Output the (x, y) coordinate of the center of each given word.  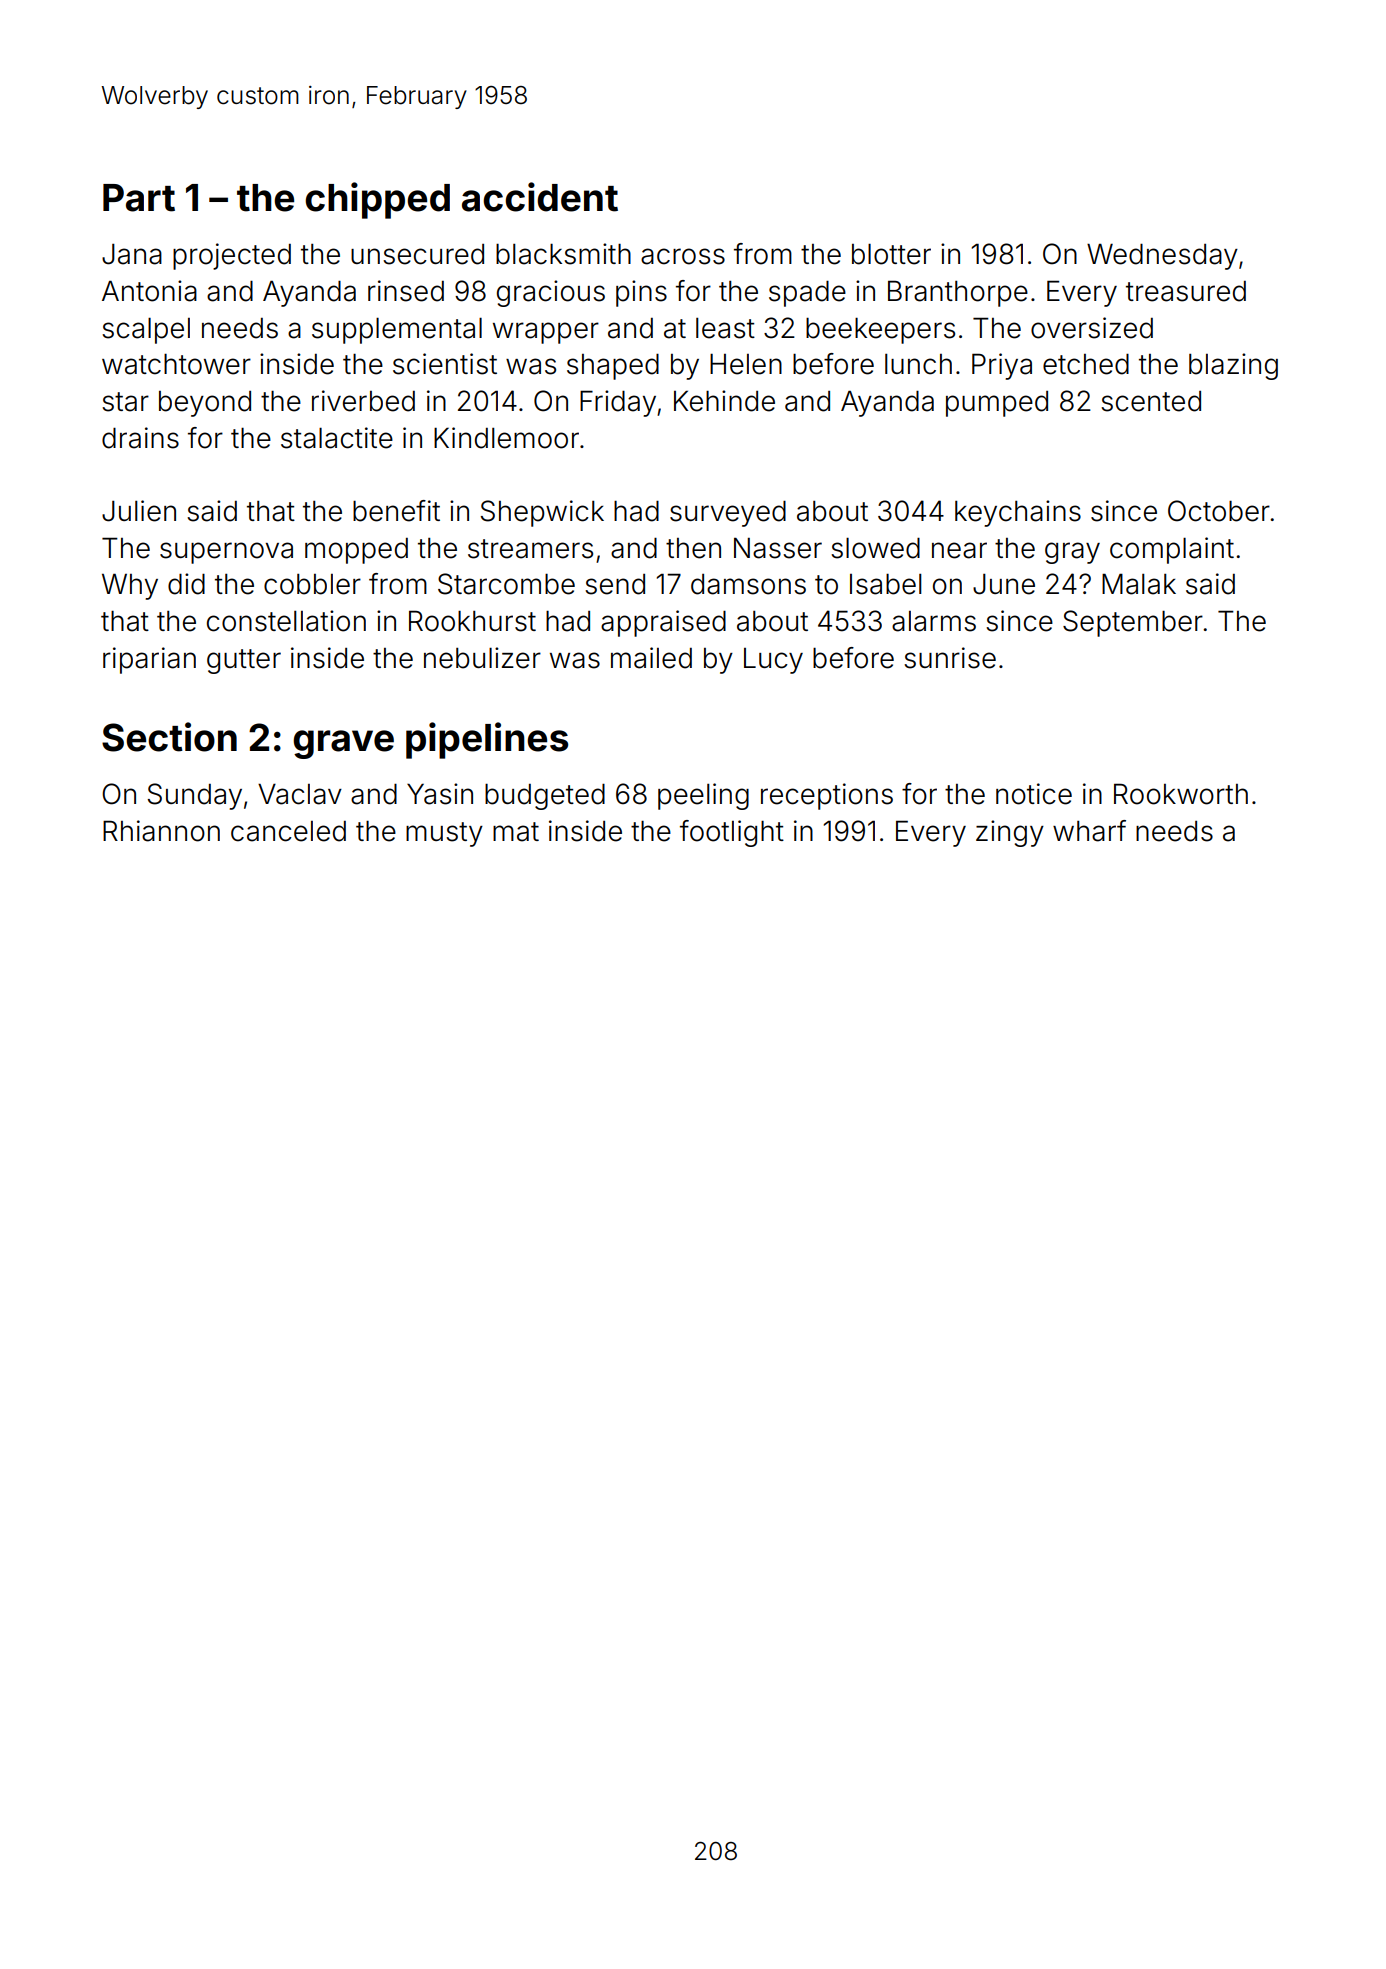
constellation (286, 621)
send (615, 584)
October (1219, 511)
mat (516, 832)
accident (540, 197)
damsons (748, 584)
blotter (891, 254)
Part (139, 198)
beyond (205, 404)
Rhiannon (161, 831)
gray (1072, 553)
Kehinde (724, 401)
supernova (226, 553)
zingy (1010, 833)
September (1133, 623)
